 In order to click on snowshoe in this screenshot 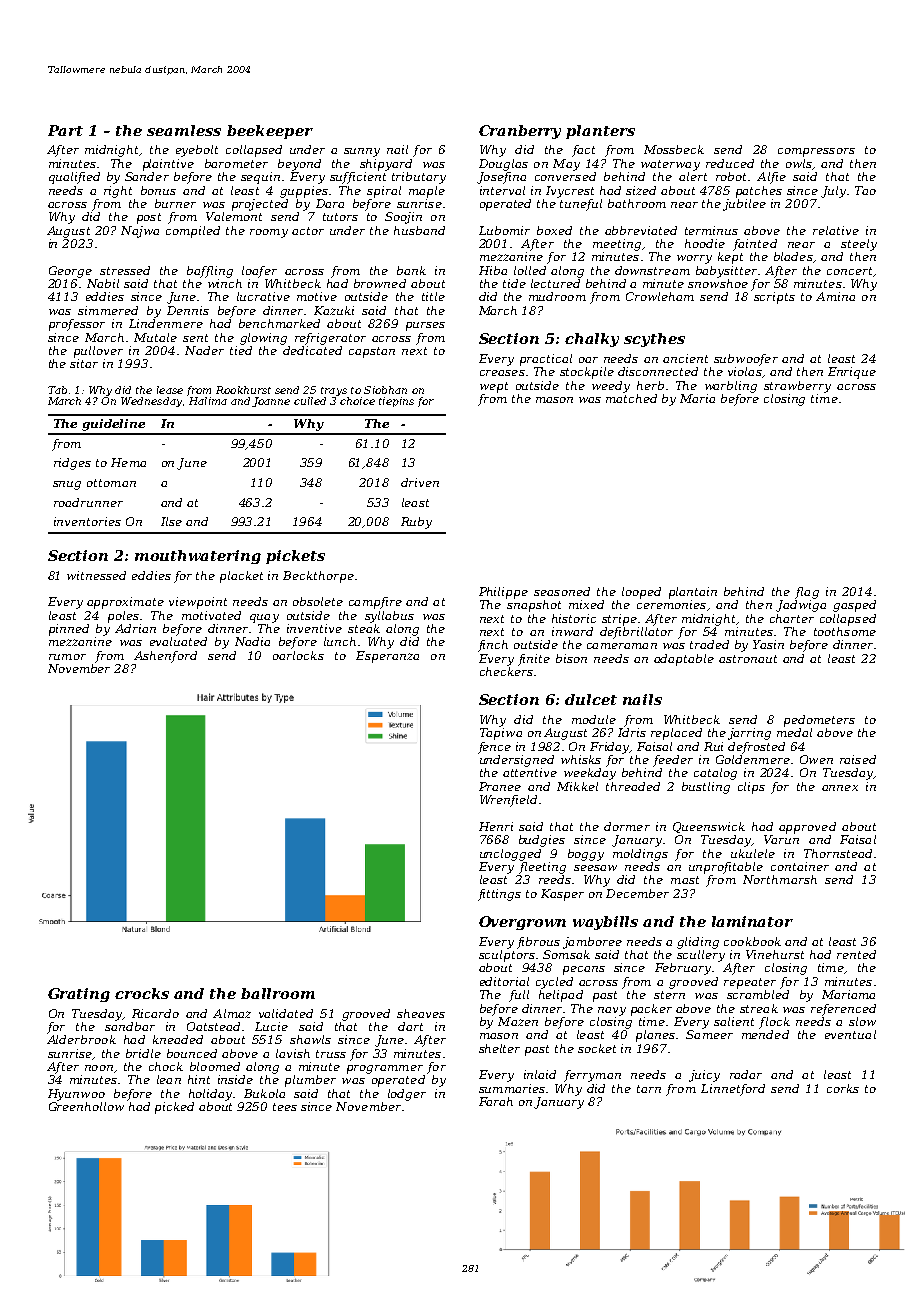, I will do `click(718, 283)`.
